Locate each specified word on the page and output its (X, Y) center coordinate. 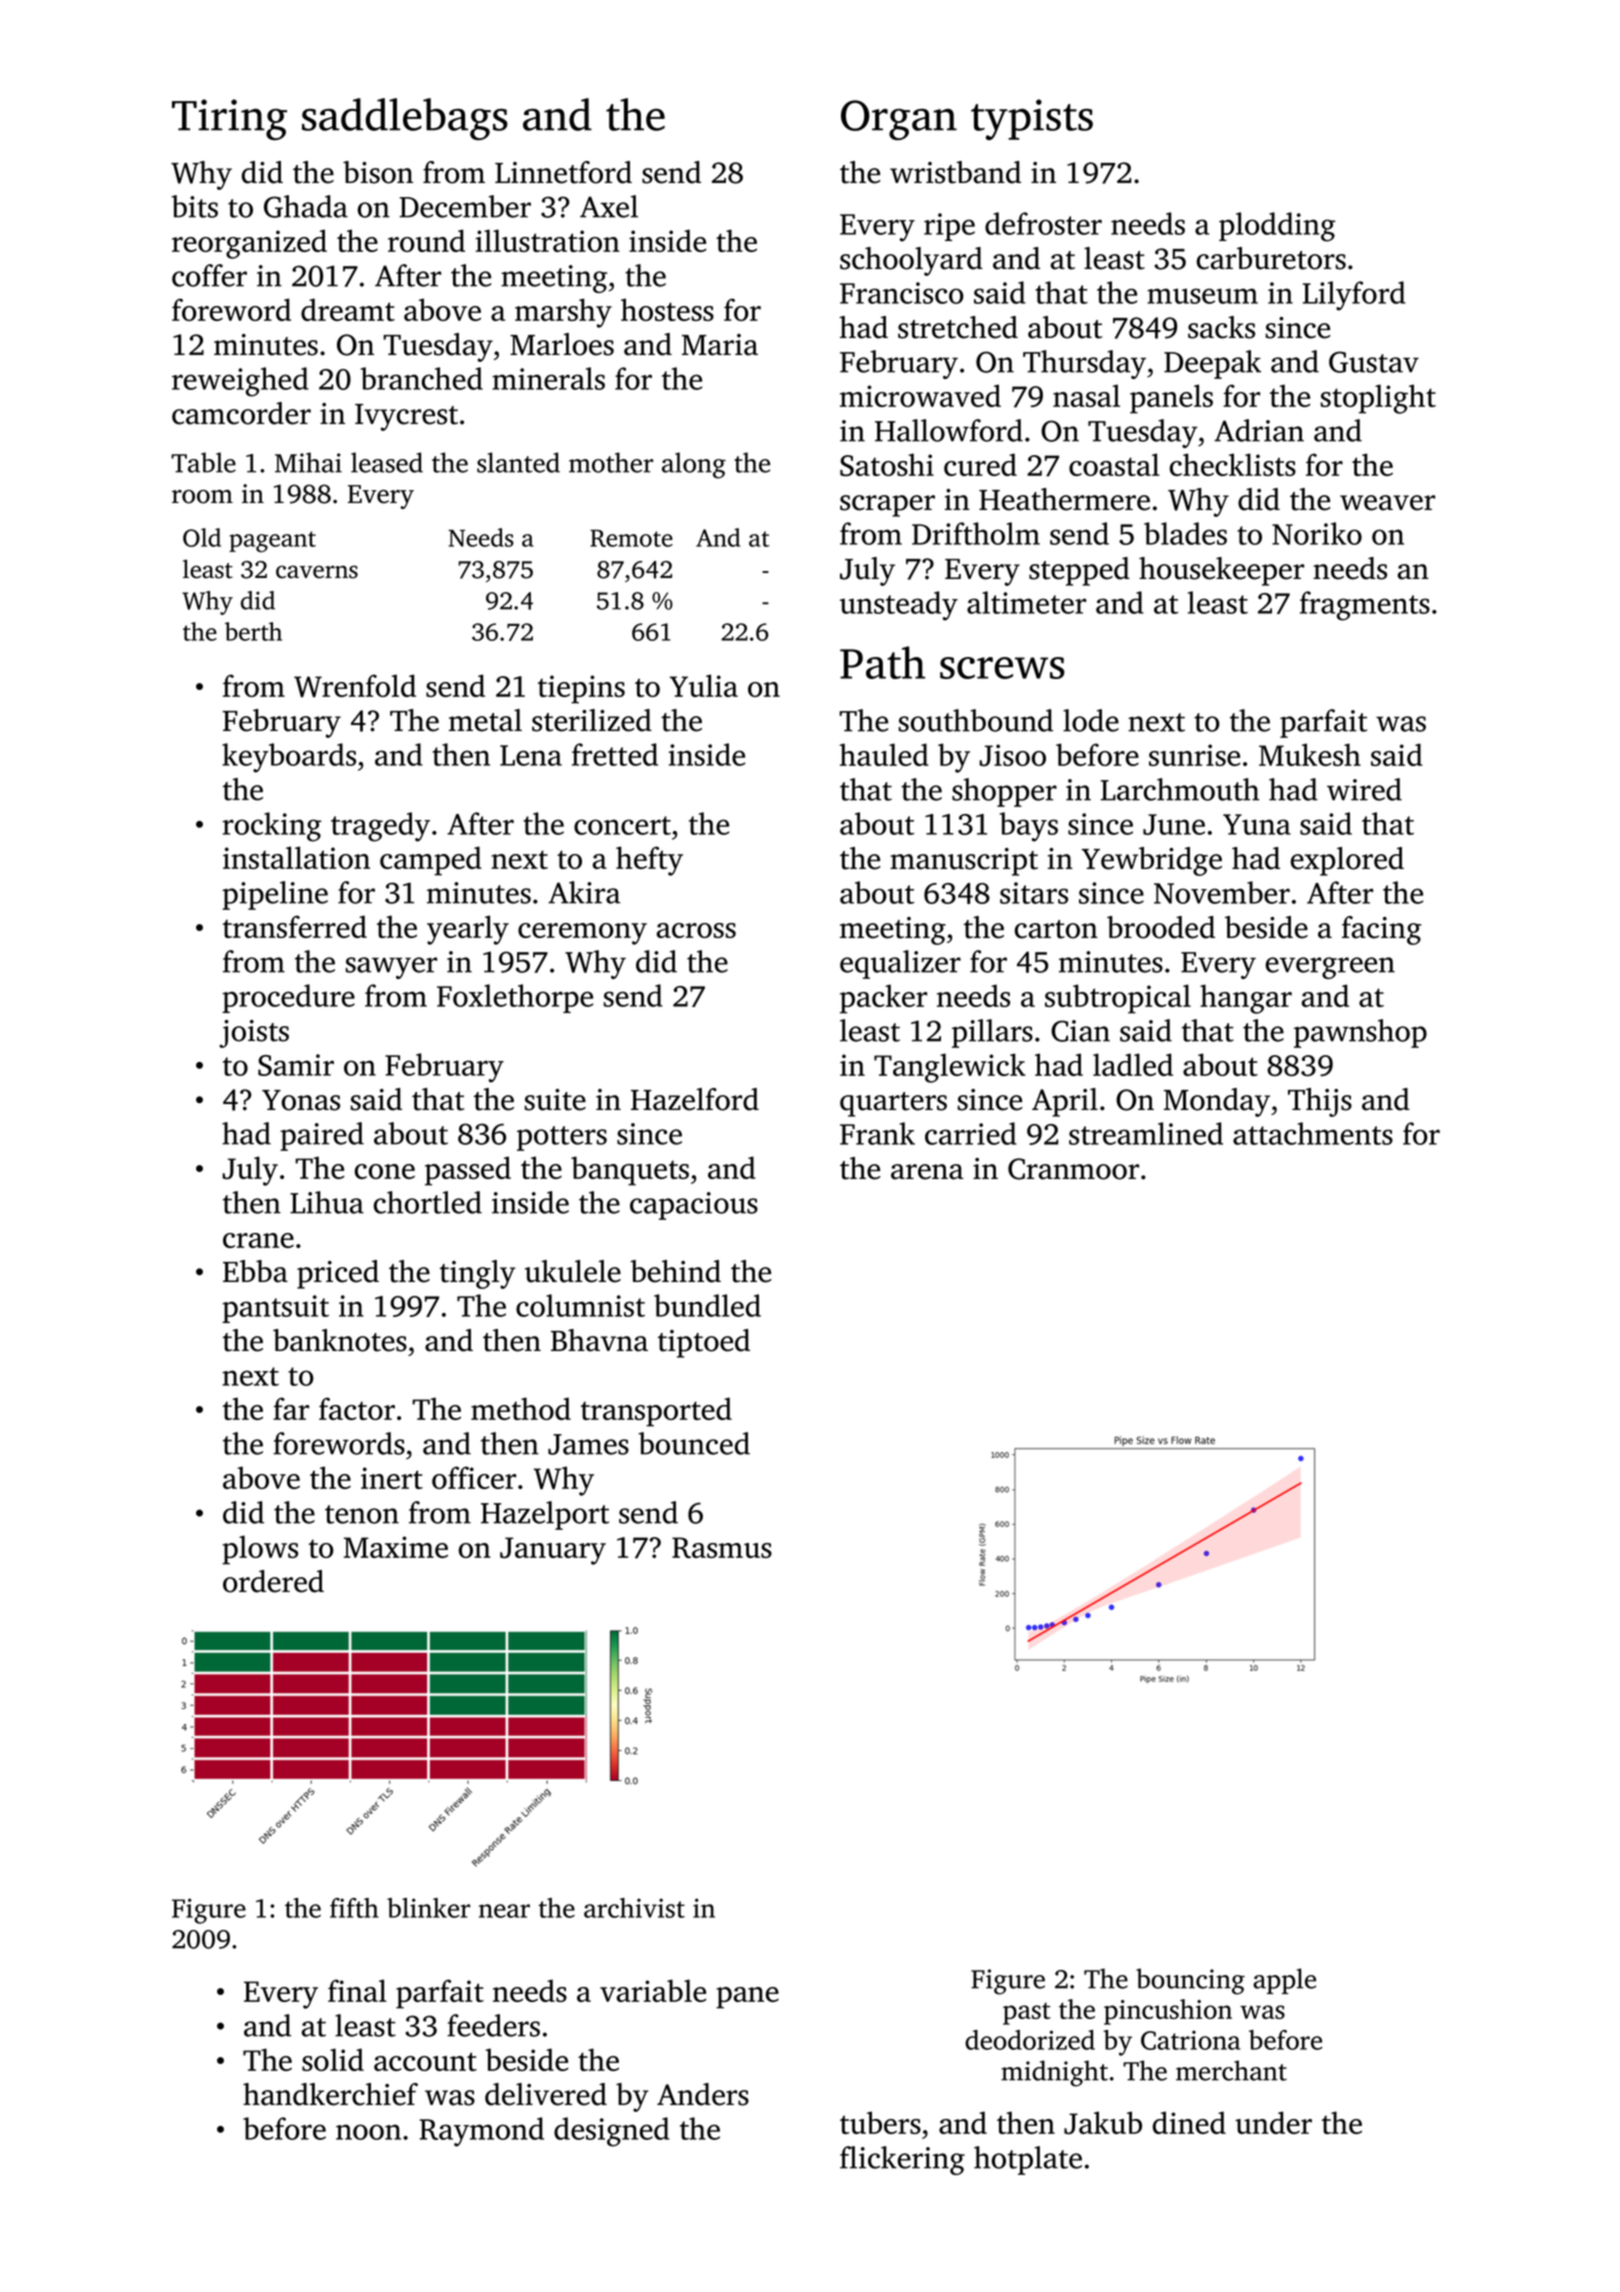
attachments (1313, 1133)
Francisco (902, 293)
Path (882, 662)
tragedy (380, 827)
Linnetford (563, 172)
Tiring (229, 119)
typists (1032, 119)
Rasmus (722, 1547)
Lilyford (1354, 296)
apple (1284, 1981)
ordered (273, 1581)
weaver (1387, 503)
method (521, 1408)
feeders (493, 2025)
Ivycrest (406, 417)
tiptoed (704, 1343)
